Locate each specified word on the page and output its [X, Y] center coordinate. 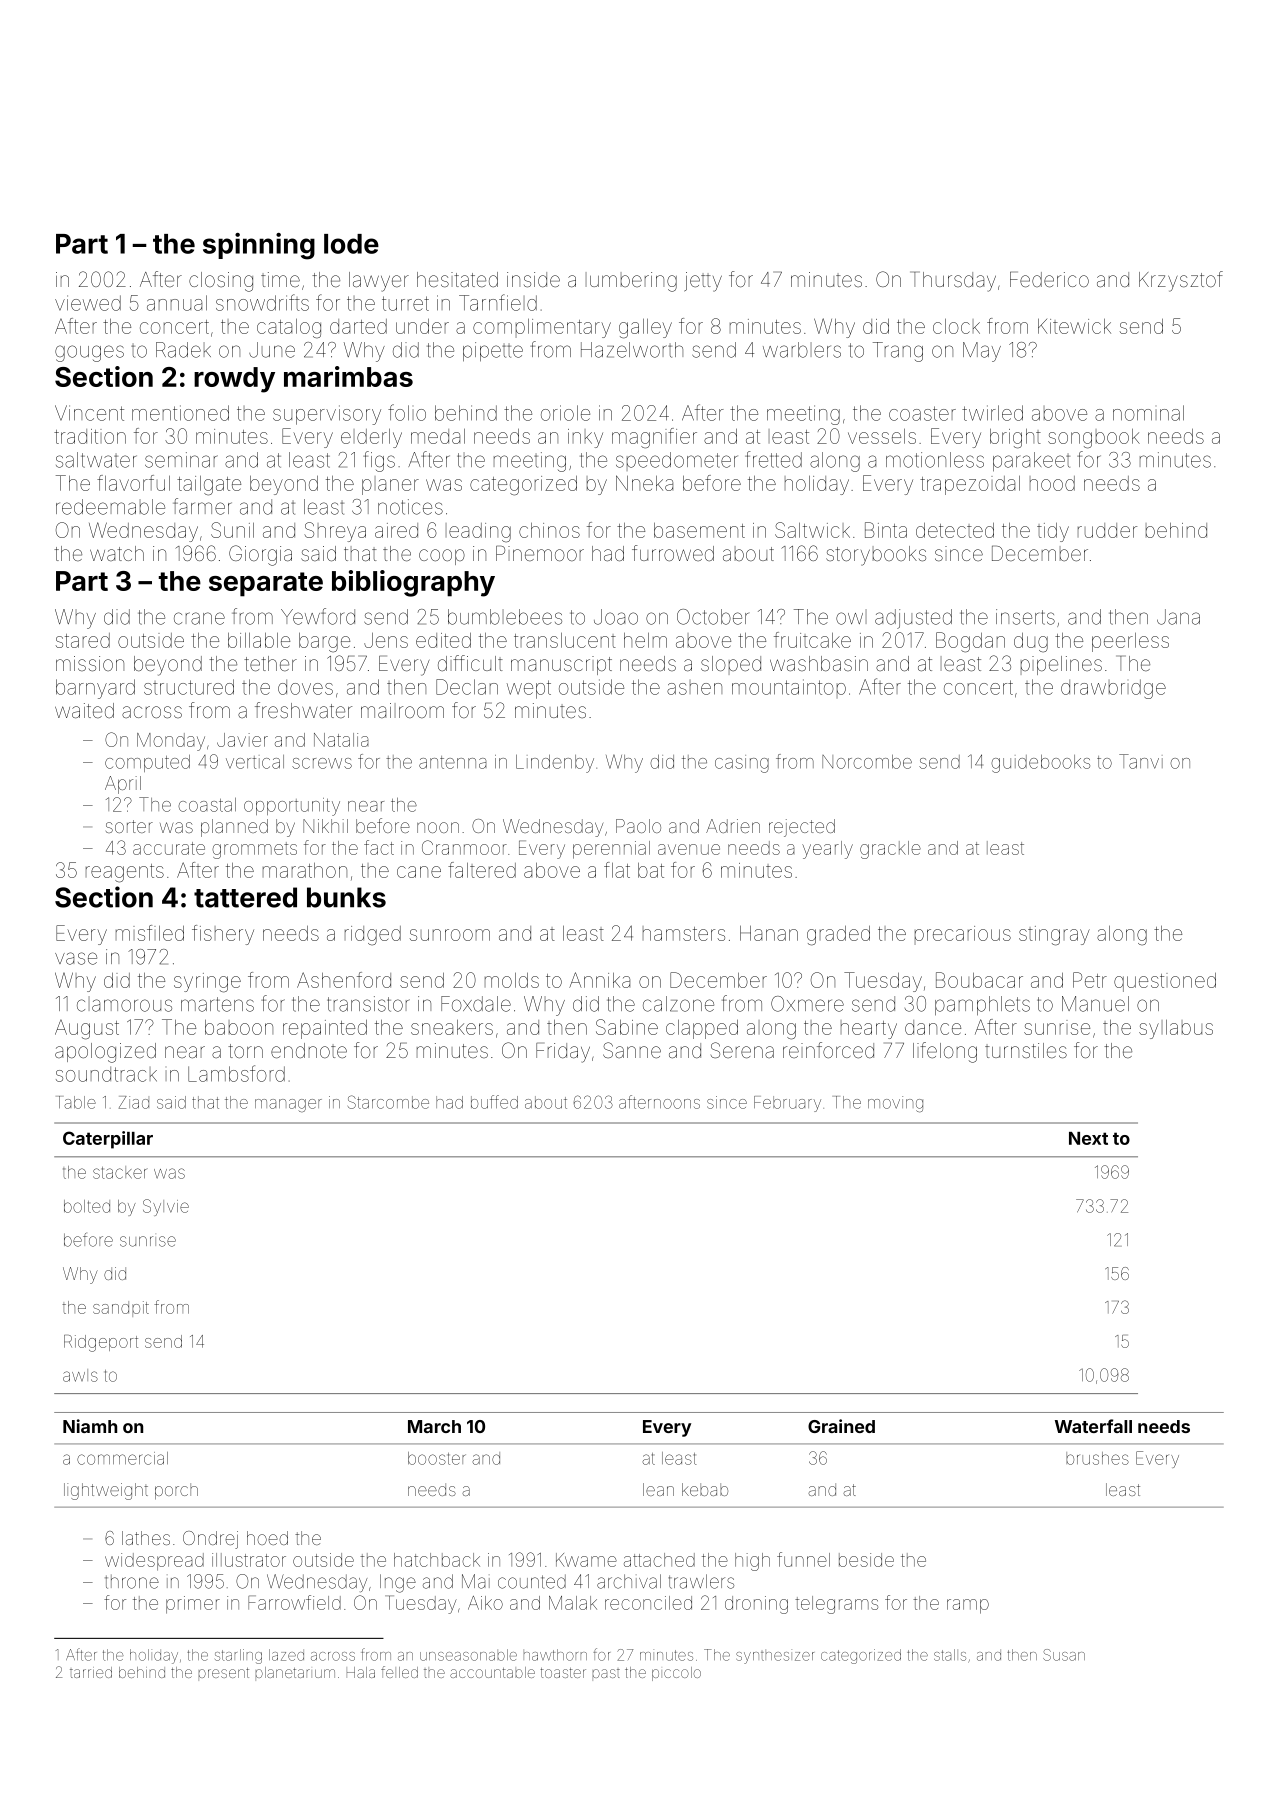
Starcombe [388, 1102]
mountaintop [789, 688]
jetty [703, 282]
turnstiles [1026, 1050]
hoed [267, 1538]
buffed [494, 1102]
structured [189, 687]
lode [351, 244]
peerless [1130, 642]
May [982, 352]
